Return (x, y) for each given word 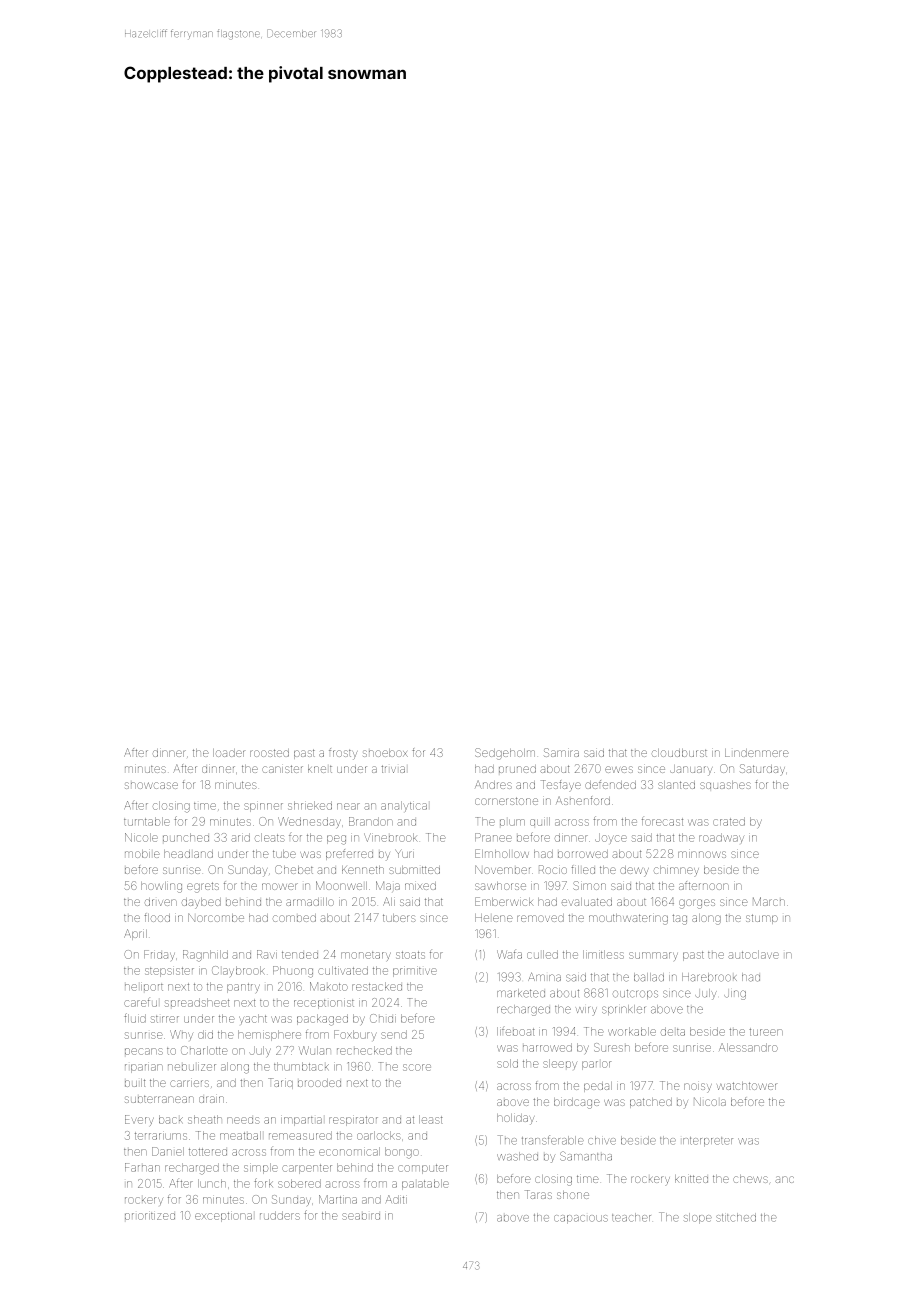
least (430, 1119)
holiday (515, 1119)
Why (181, 1035)
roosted (269, 753)
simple (261, 1168)
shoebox (385, 753)
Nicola (710, 1101)
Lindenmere (756, 753)
